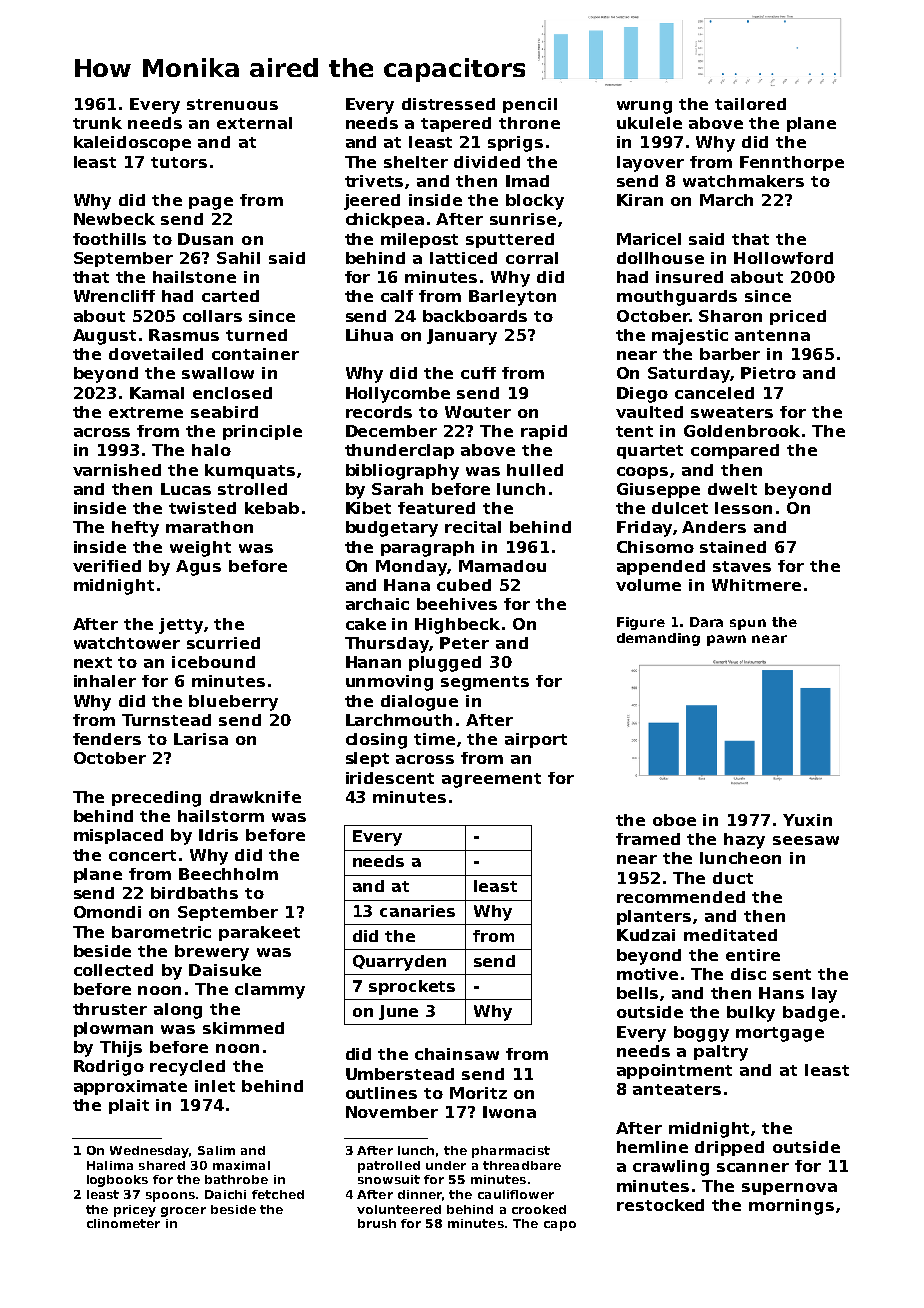 The height and width of the document is (1308, 924). What do you see at coordinates (768, 373) in the document?
I see `Pietro` at bounding box center [768, 373].
